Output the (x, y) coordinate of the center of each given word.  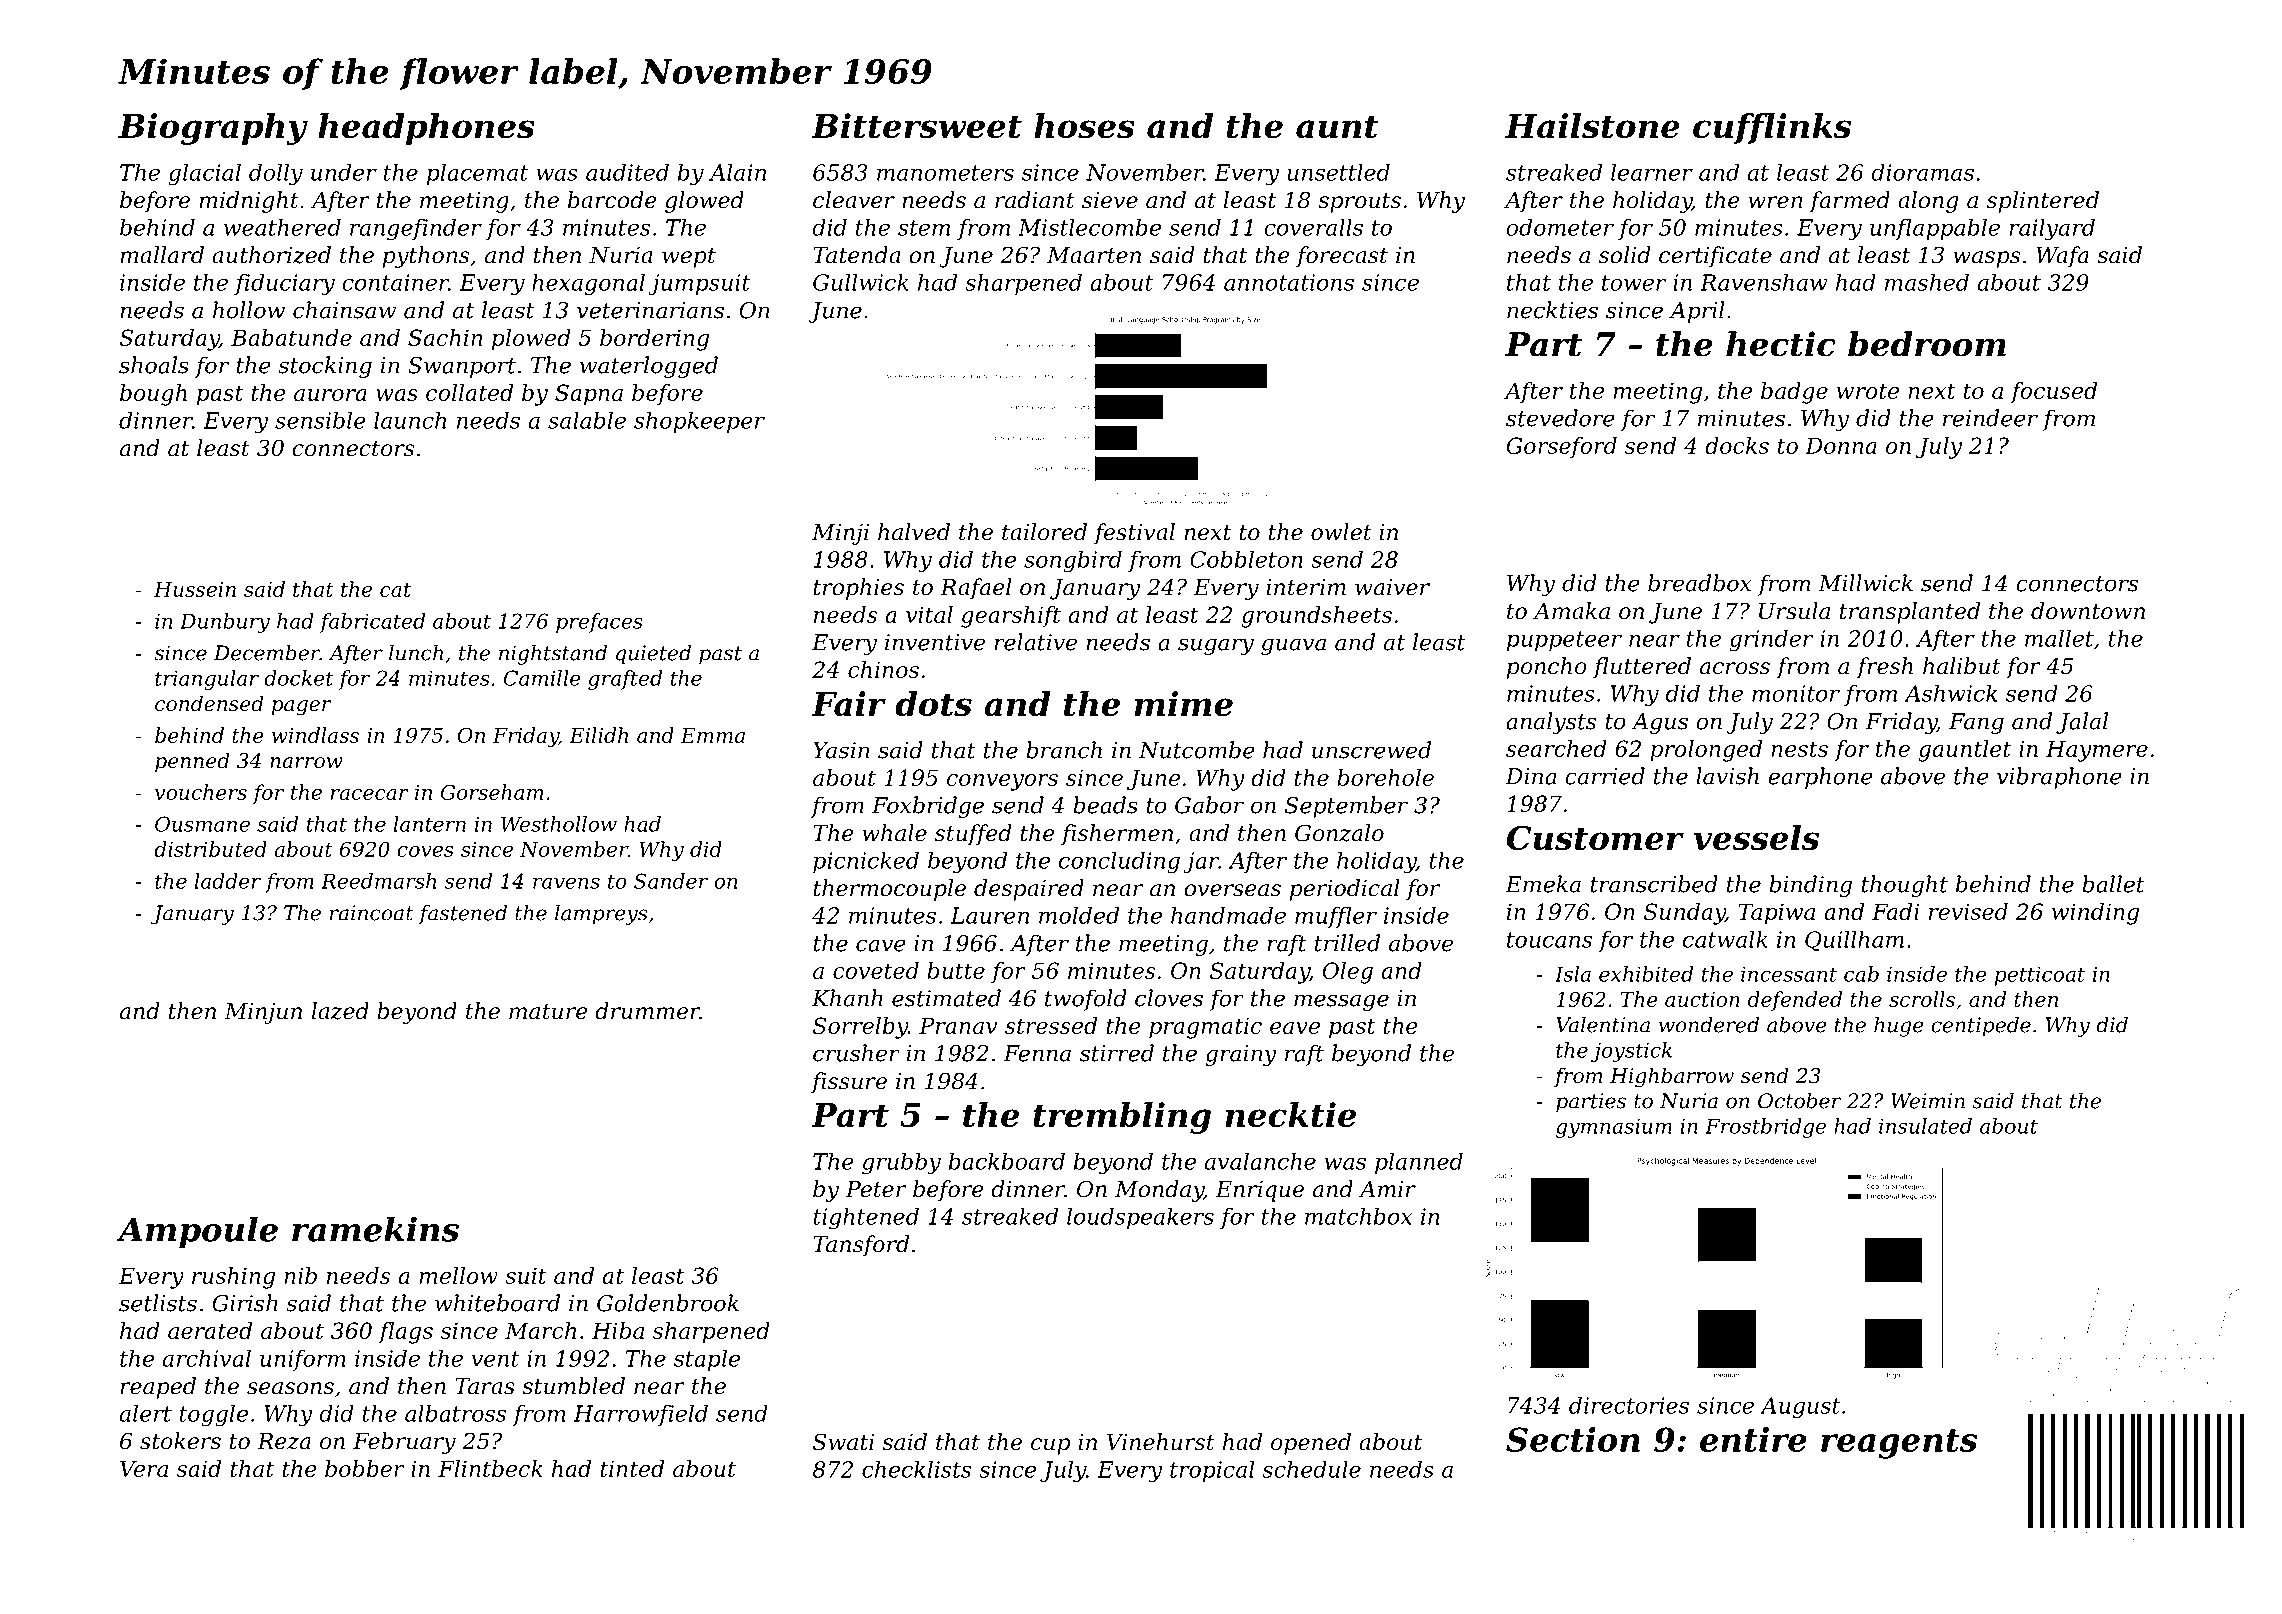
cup (1050, 1446)
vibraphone (2059, 778)
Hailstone (1592, 125)
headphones (426, 129)
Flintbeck (490, 1468)
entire (1753, 1439)
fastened (463, 915)
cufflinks (1772, 128)
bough (153, 395)
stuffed (973, 835)
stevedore (1560, 418)
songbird (1073, 562)
